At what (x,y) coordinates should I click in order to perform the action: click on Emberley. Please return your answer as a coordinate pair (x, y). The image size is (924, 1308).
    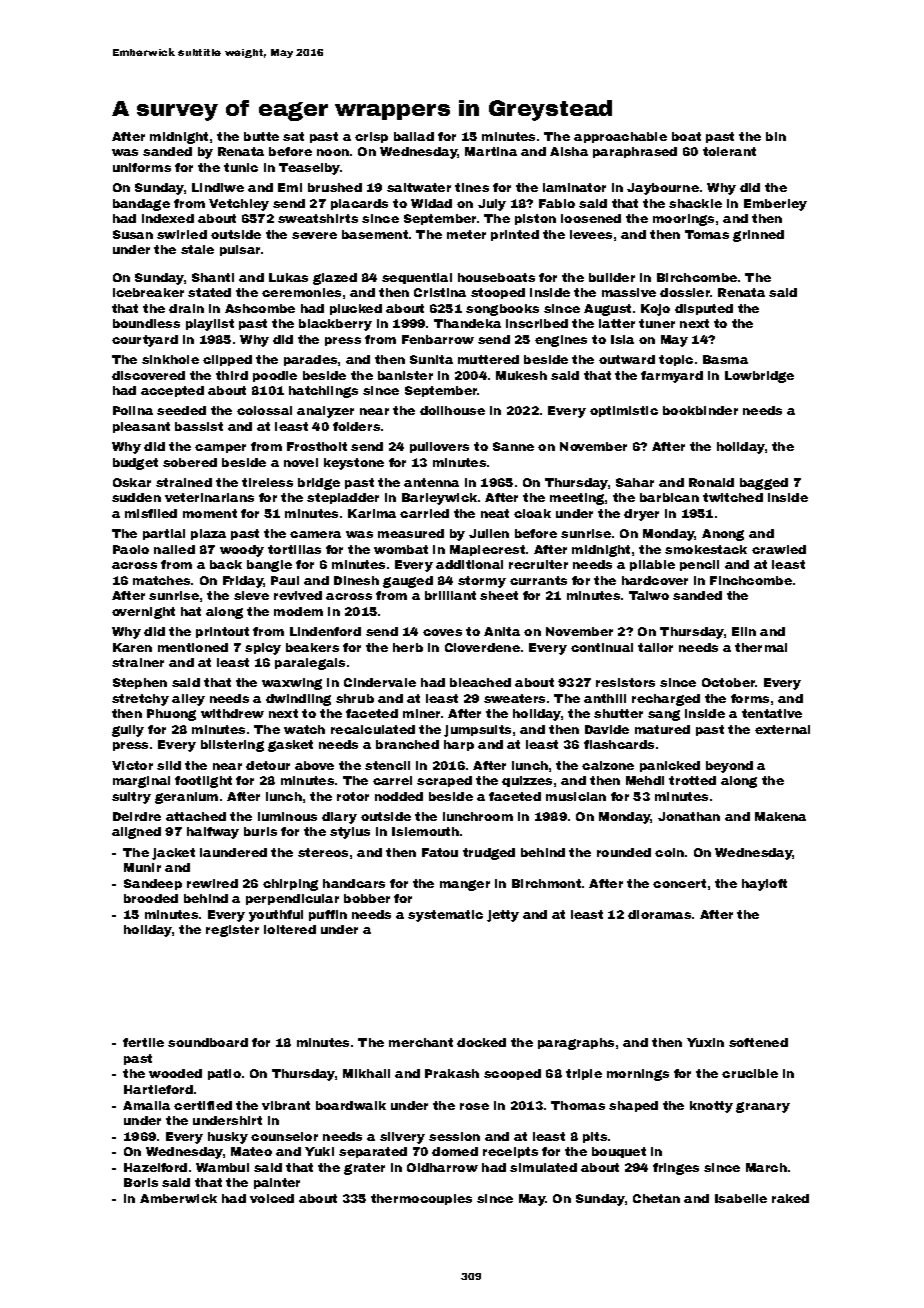
    Looking at the image, I should click on (775, 205).
